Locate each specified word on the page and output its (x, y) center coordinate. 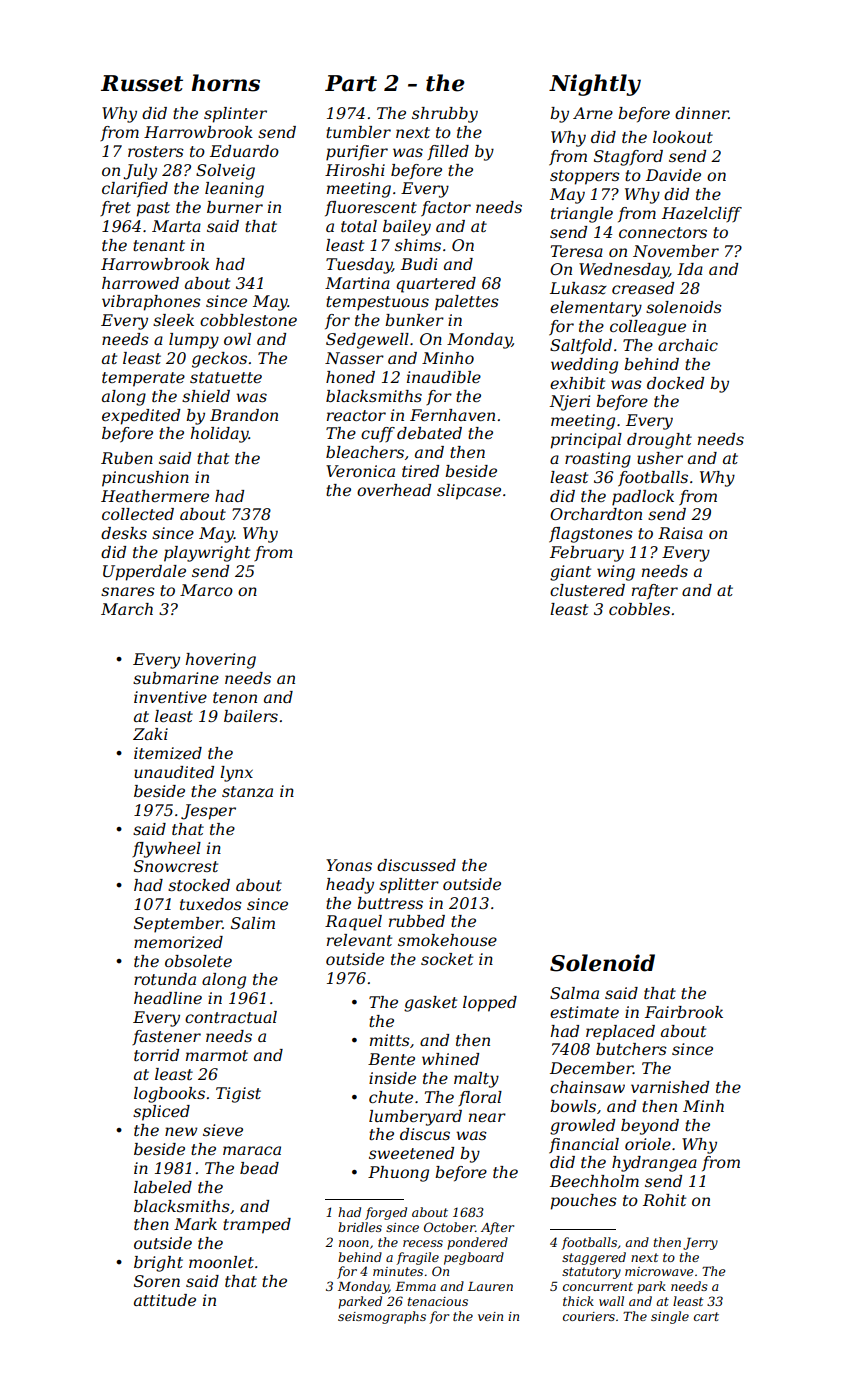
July (140, 172)
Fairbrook (684, 1012)
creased (643, 288)
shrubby (445, 115)
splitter (409, 886)
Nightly (595, 85)
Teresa (577, 251)
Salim (253, 923)
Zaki (150, 734)
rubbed (417, 921)
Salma (574, 993)
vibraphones (151, 303)
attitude (165, 1300)
